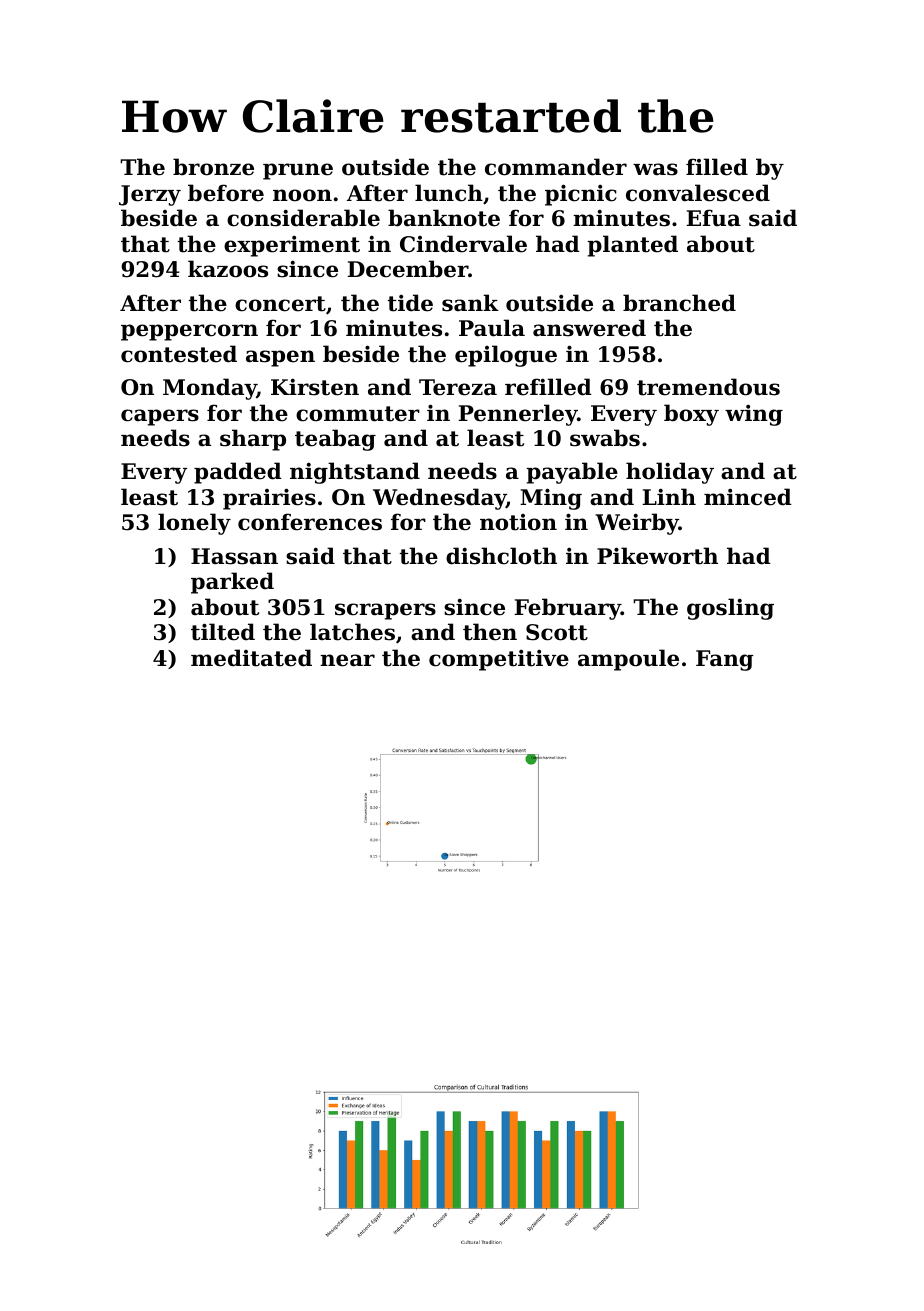 The height and width of the page is (1311, 924). Describe the element at coordinates (679, 303) in the page. I see `branched` at that location.
